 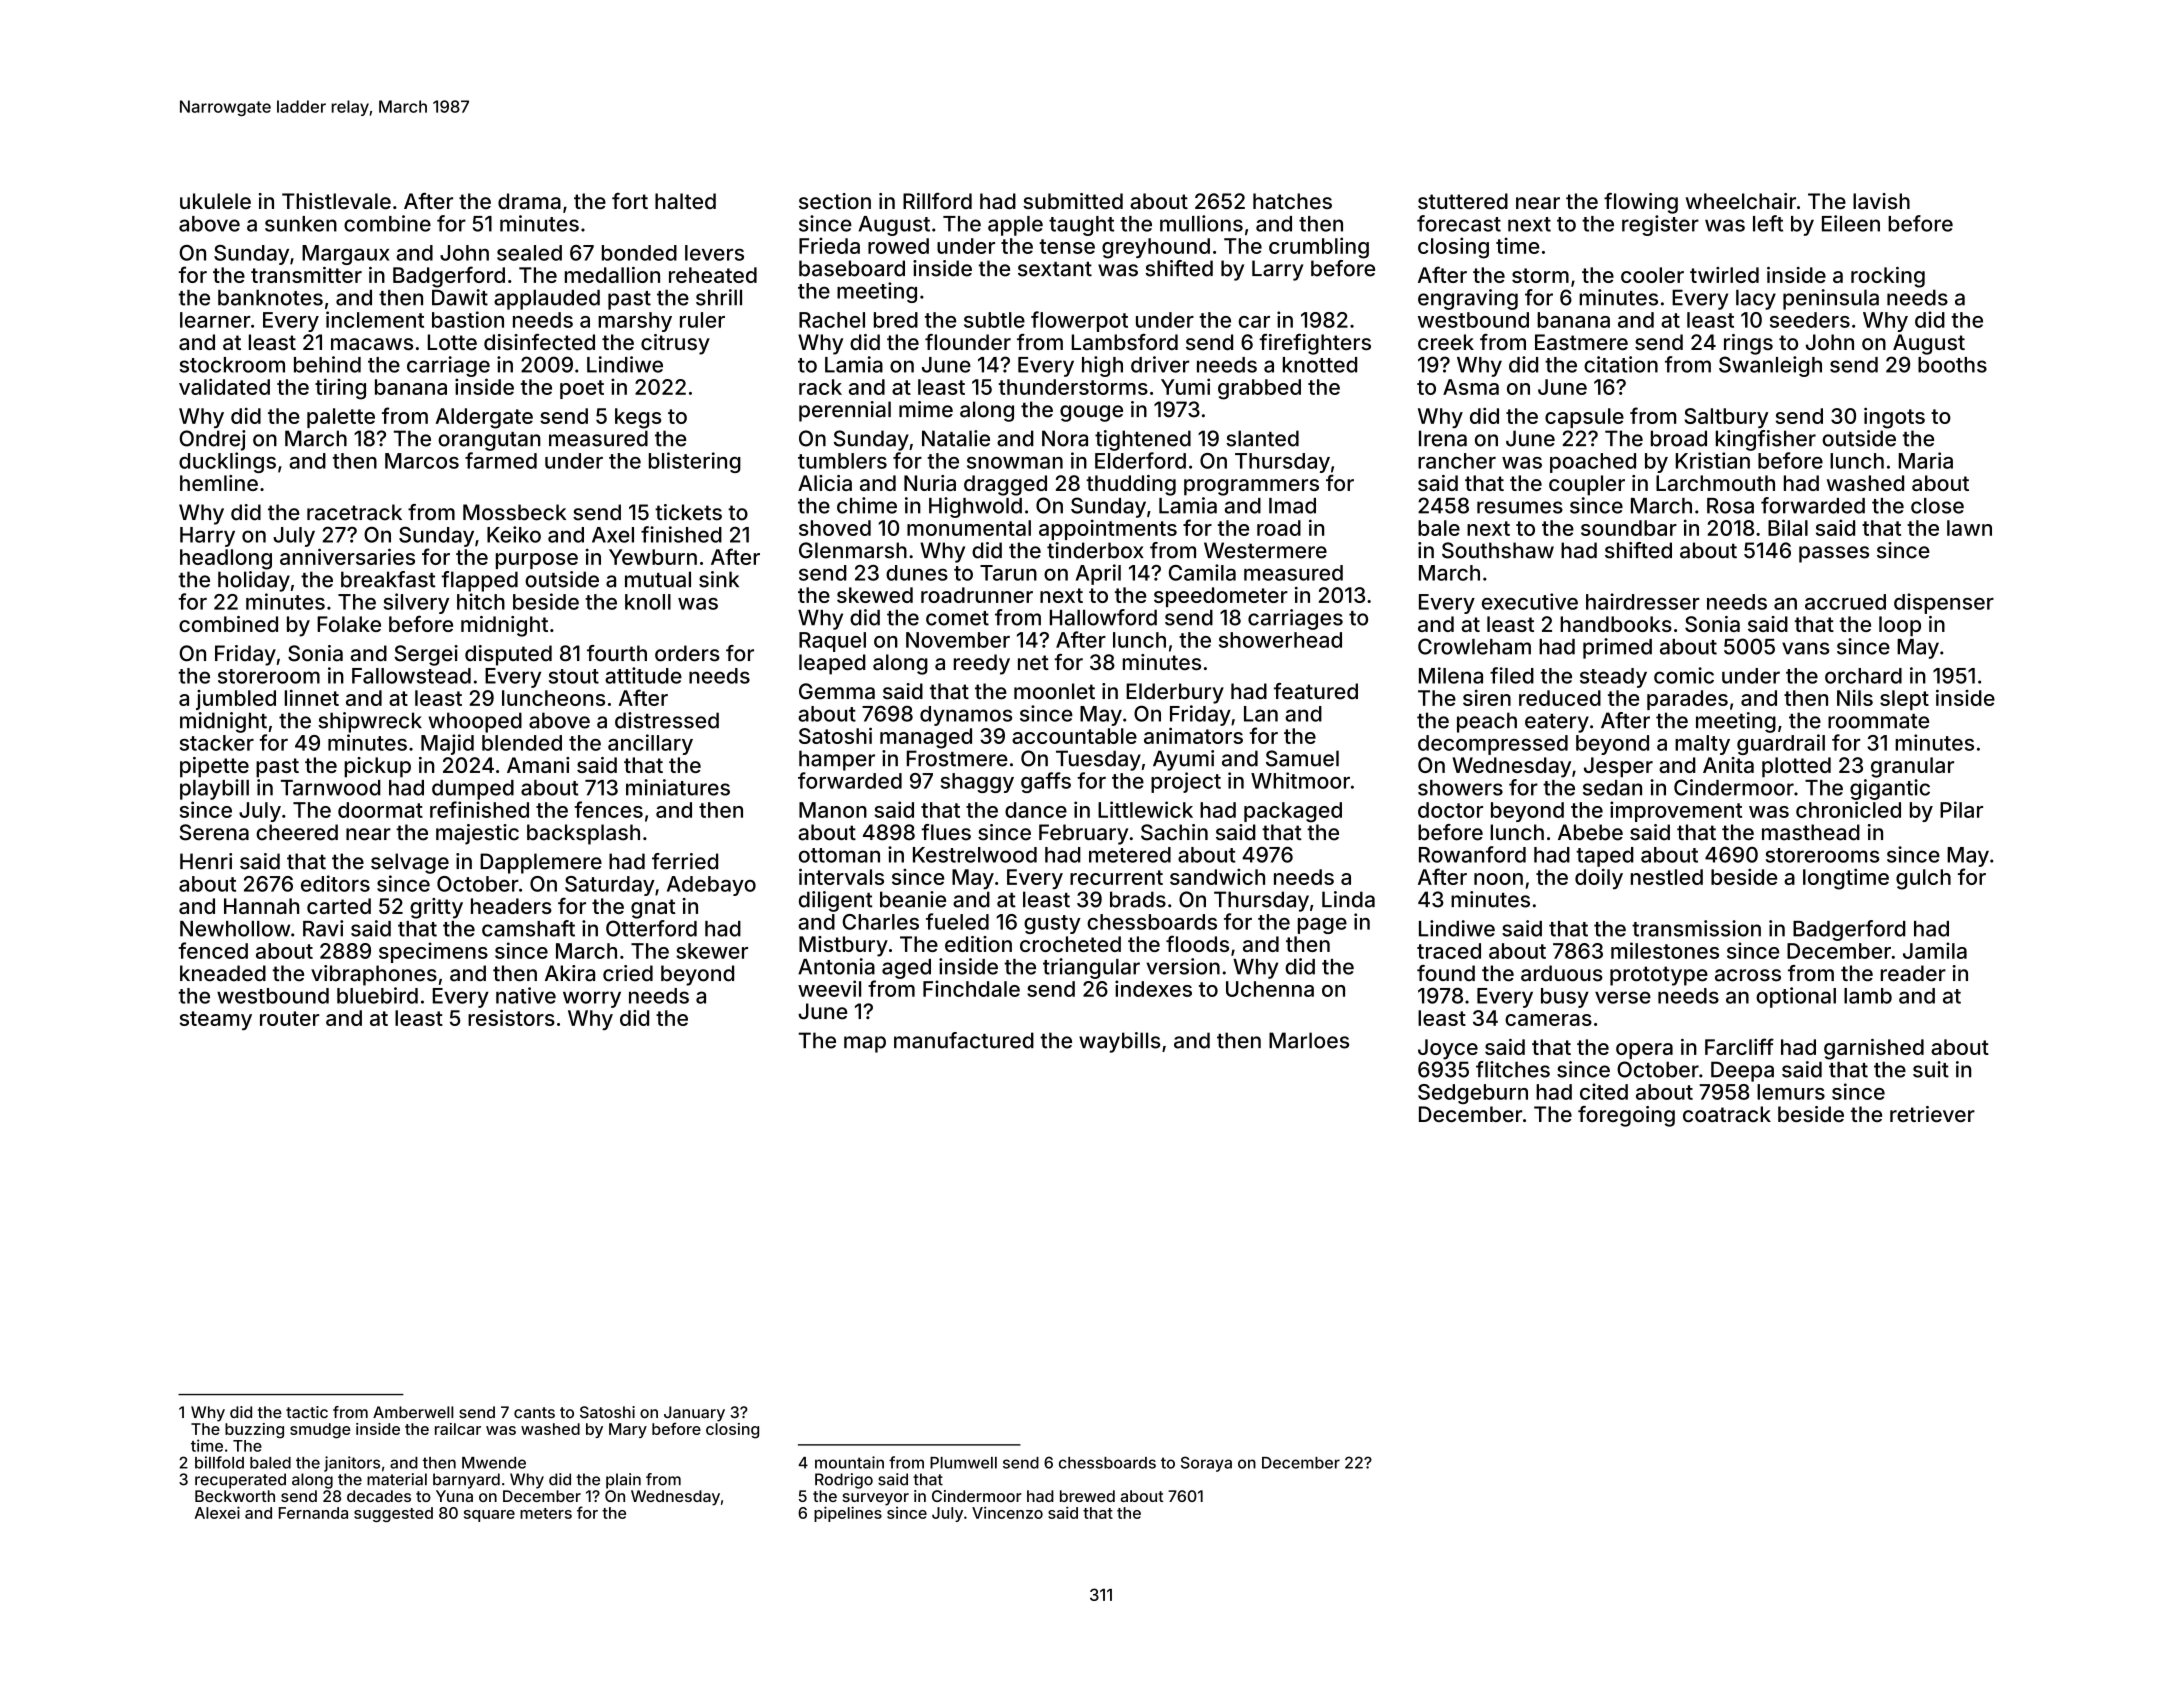 What do you see at coordinates (1319, 248) in the document?
I see `crumbling` at bounding box center [1319, 248].
